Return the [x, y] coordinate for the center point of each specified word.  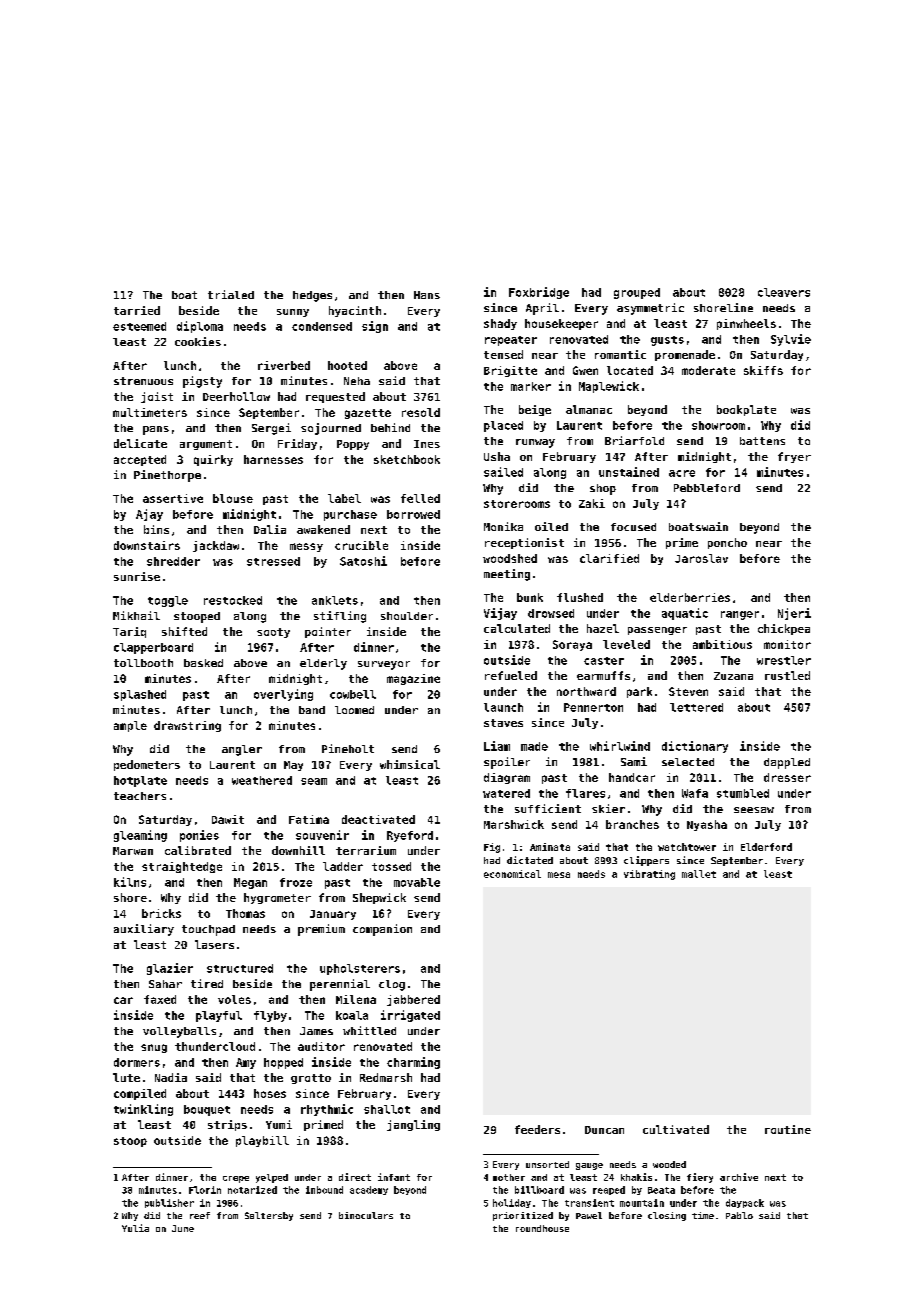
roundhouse [542, 1228]
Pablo [739, 1215]
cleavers [784, 292]
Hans [427, 295]
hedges [312, 296]
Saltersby [269, 1216]
